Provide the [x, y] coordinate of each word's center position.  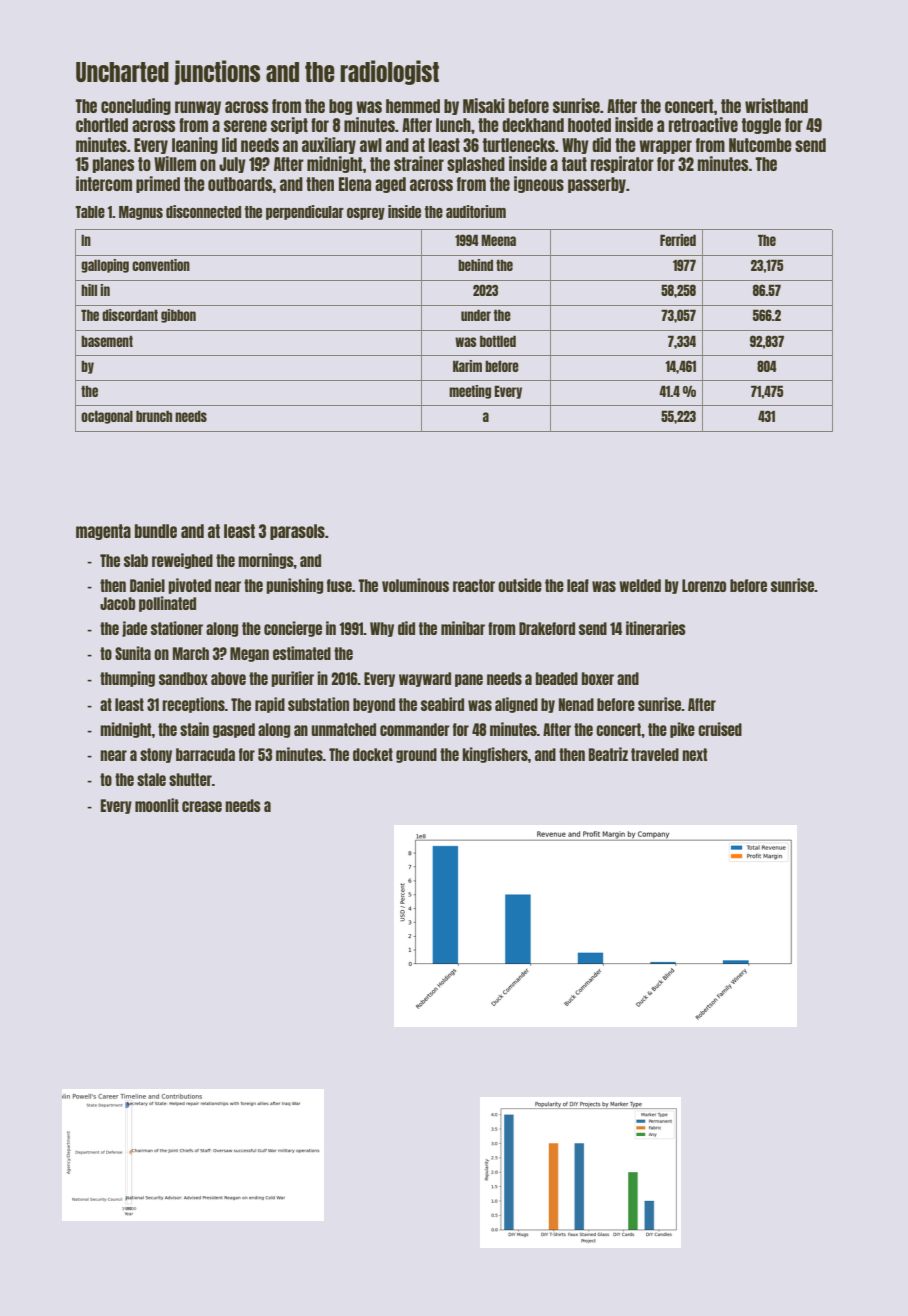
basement [107, 341]
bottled [498, 341]
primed [158, 184]
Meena [498, 240]
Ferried [678, 240]
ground [416, 755]
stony [156, 755]
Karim [467, 366]
